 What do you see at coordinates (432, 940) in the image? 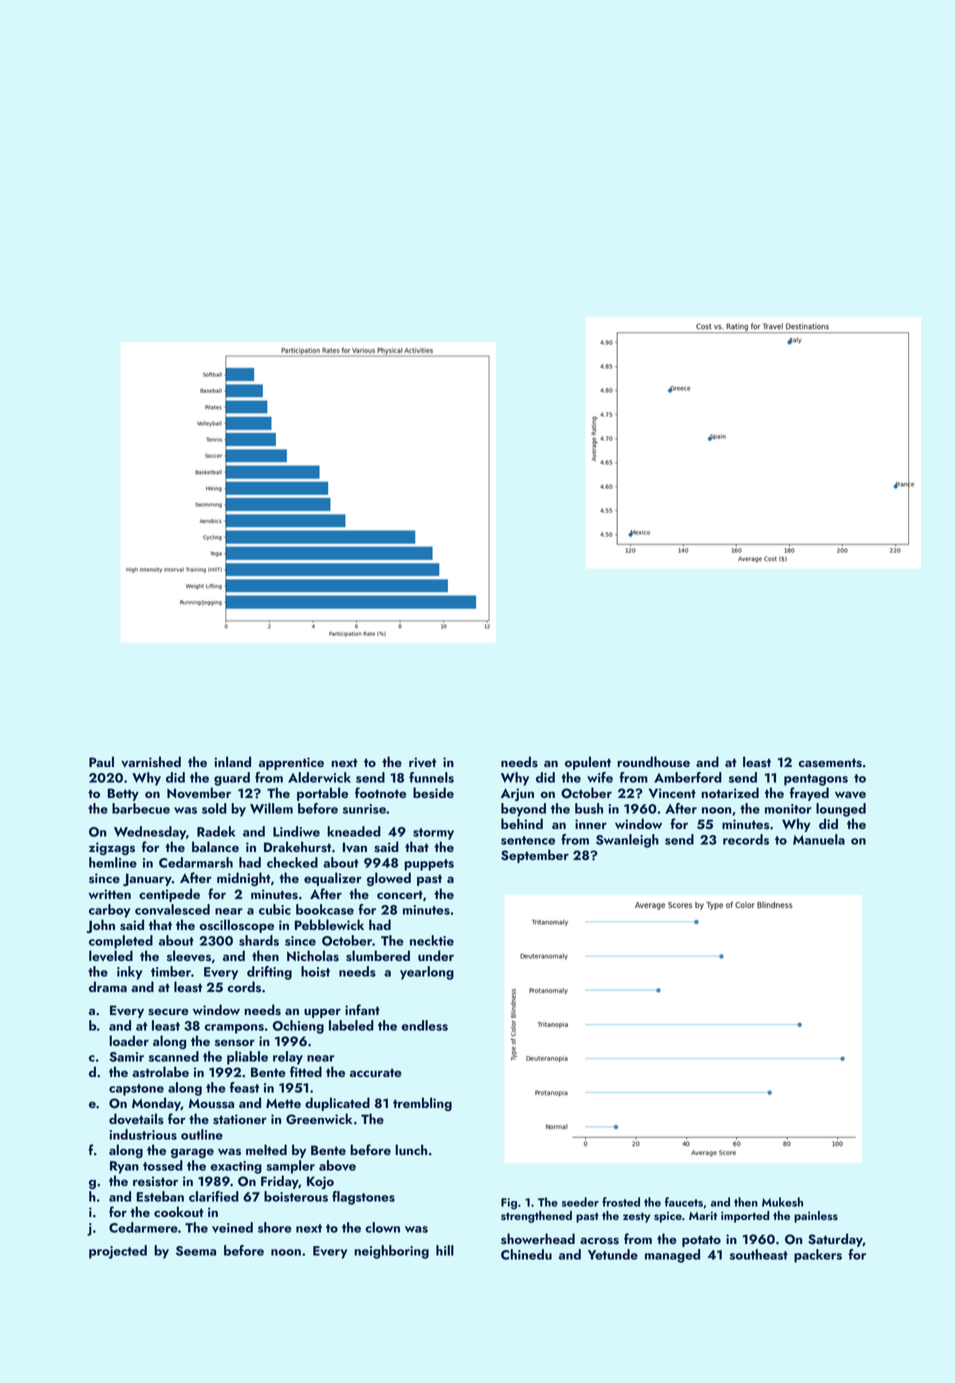
I see `necktie` at bounding box center [432, 940].
